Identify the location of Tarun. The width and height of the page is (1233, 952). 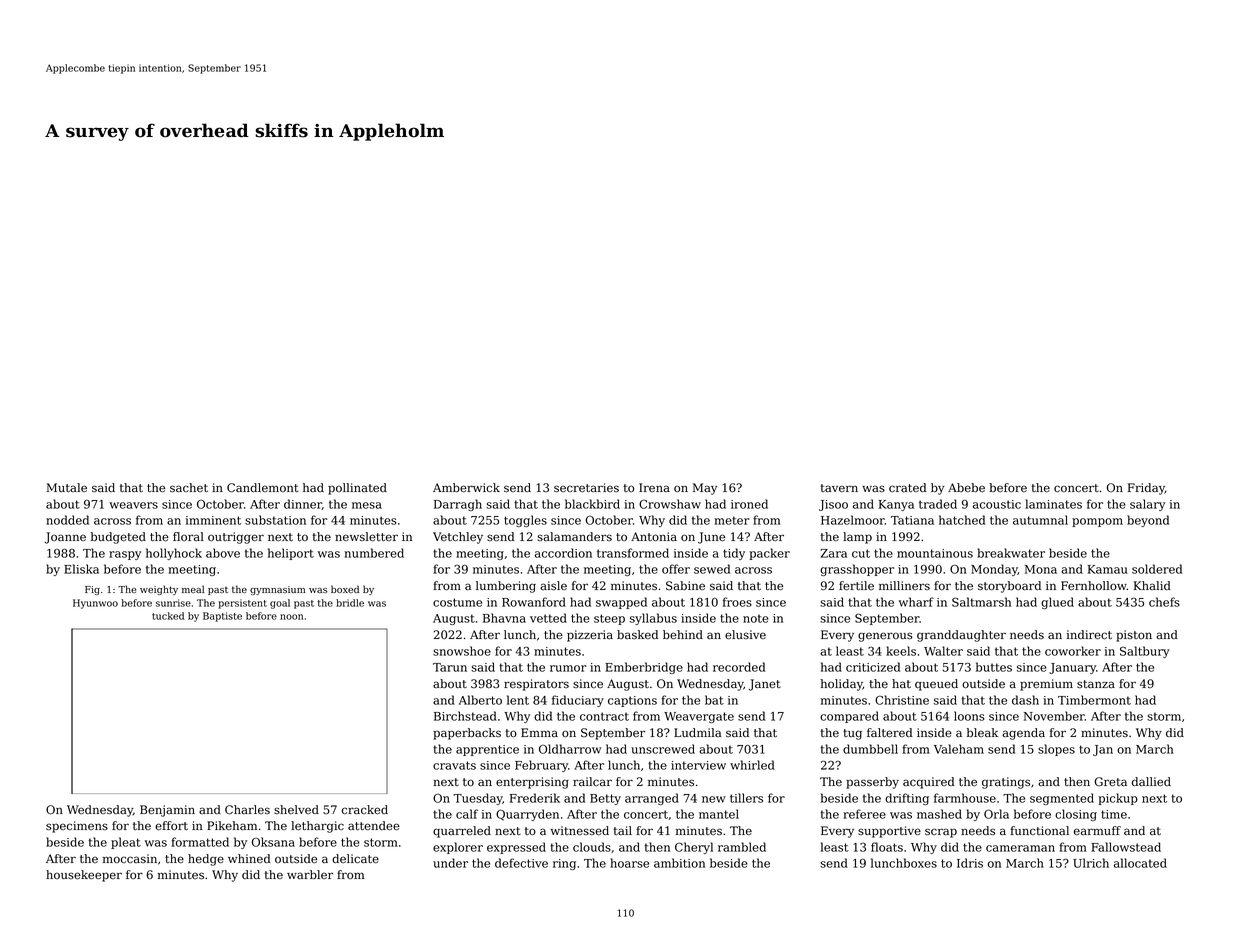
(450, 667).
